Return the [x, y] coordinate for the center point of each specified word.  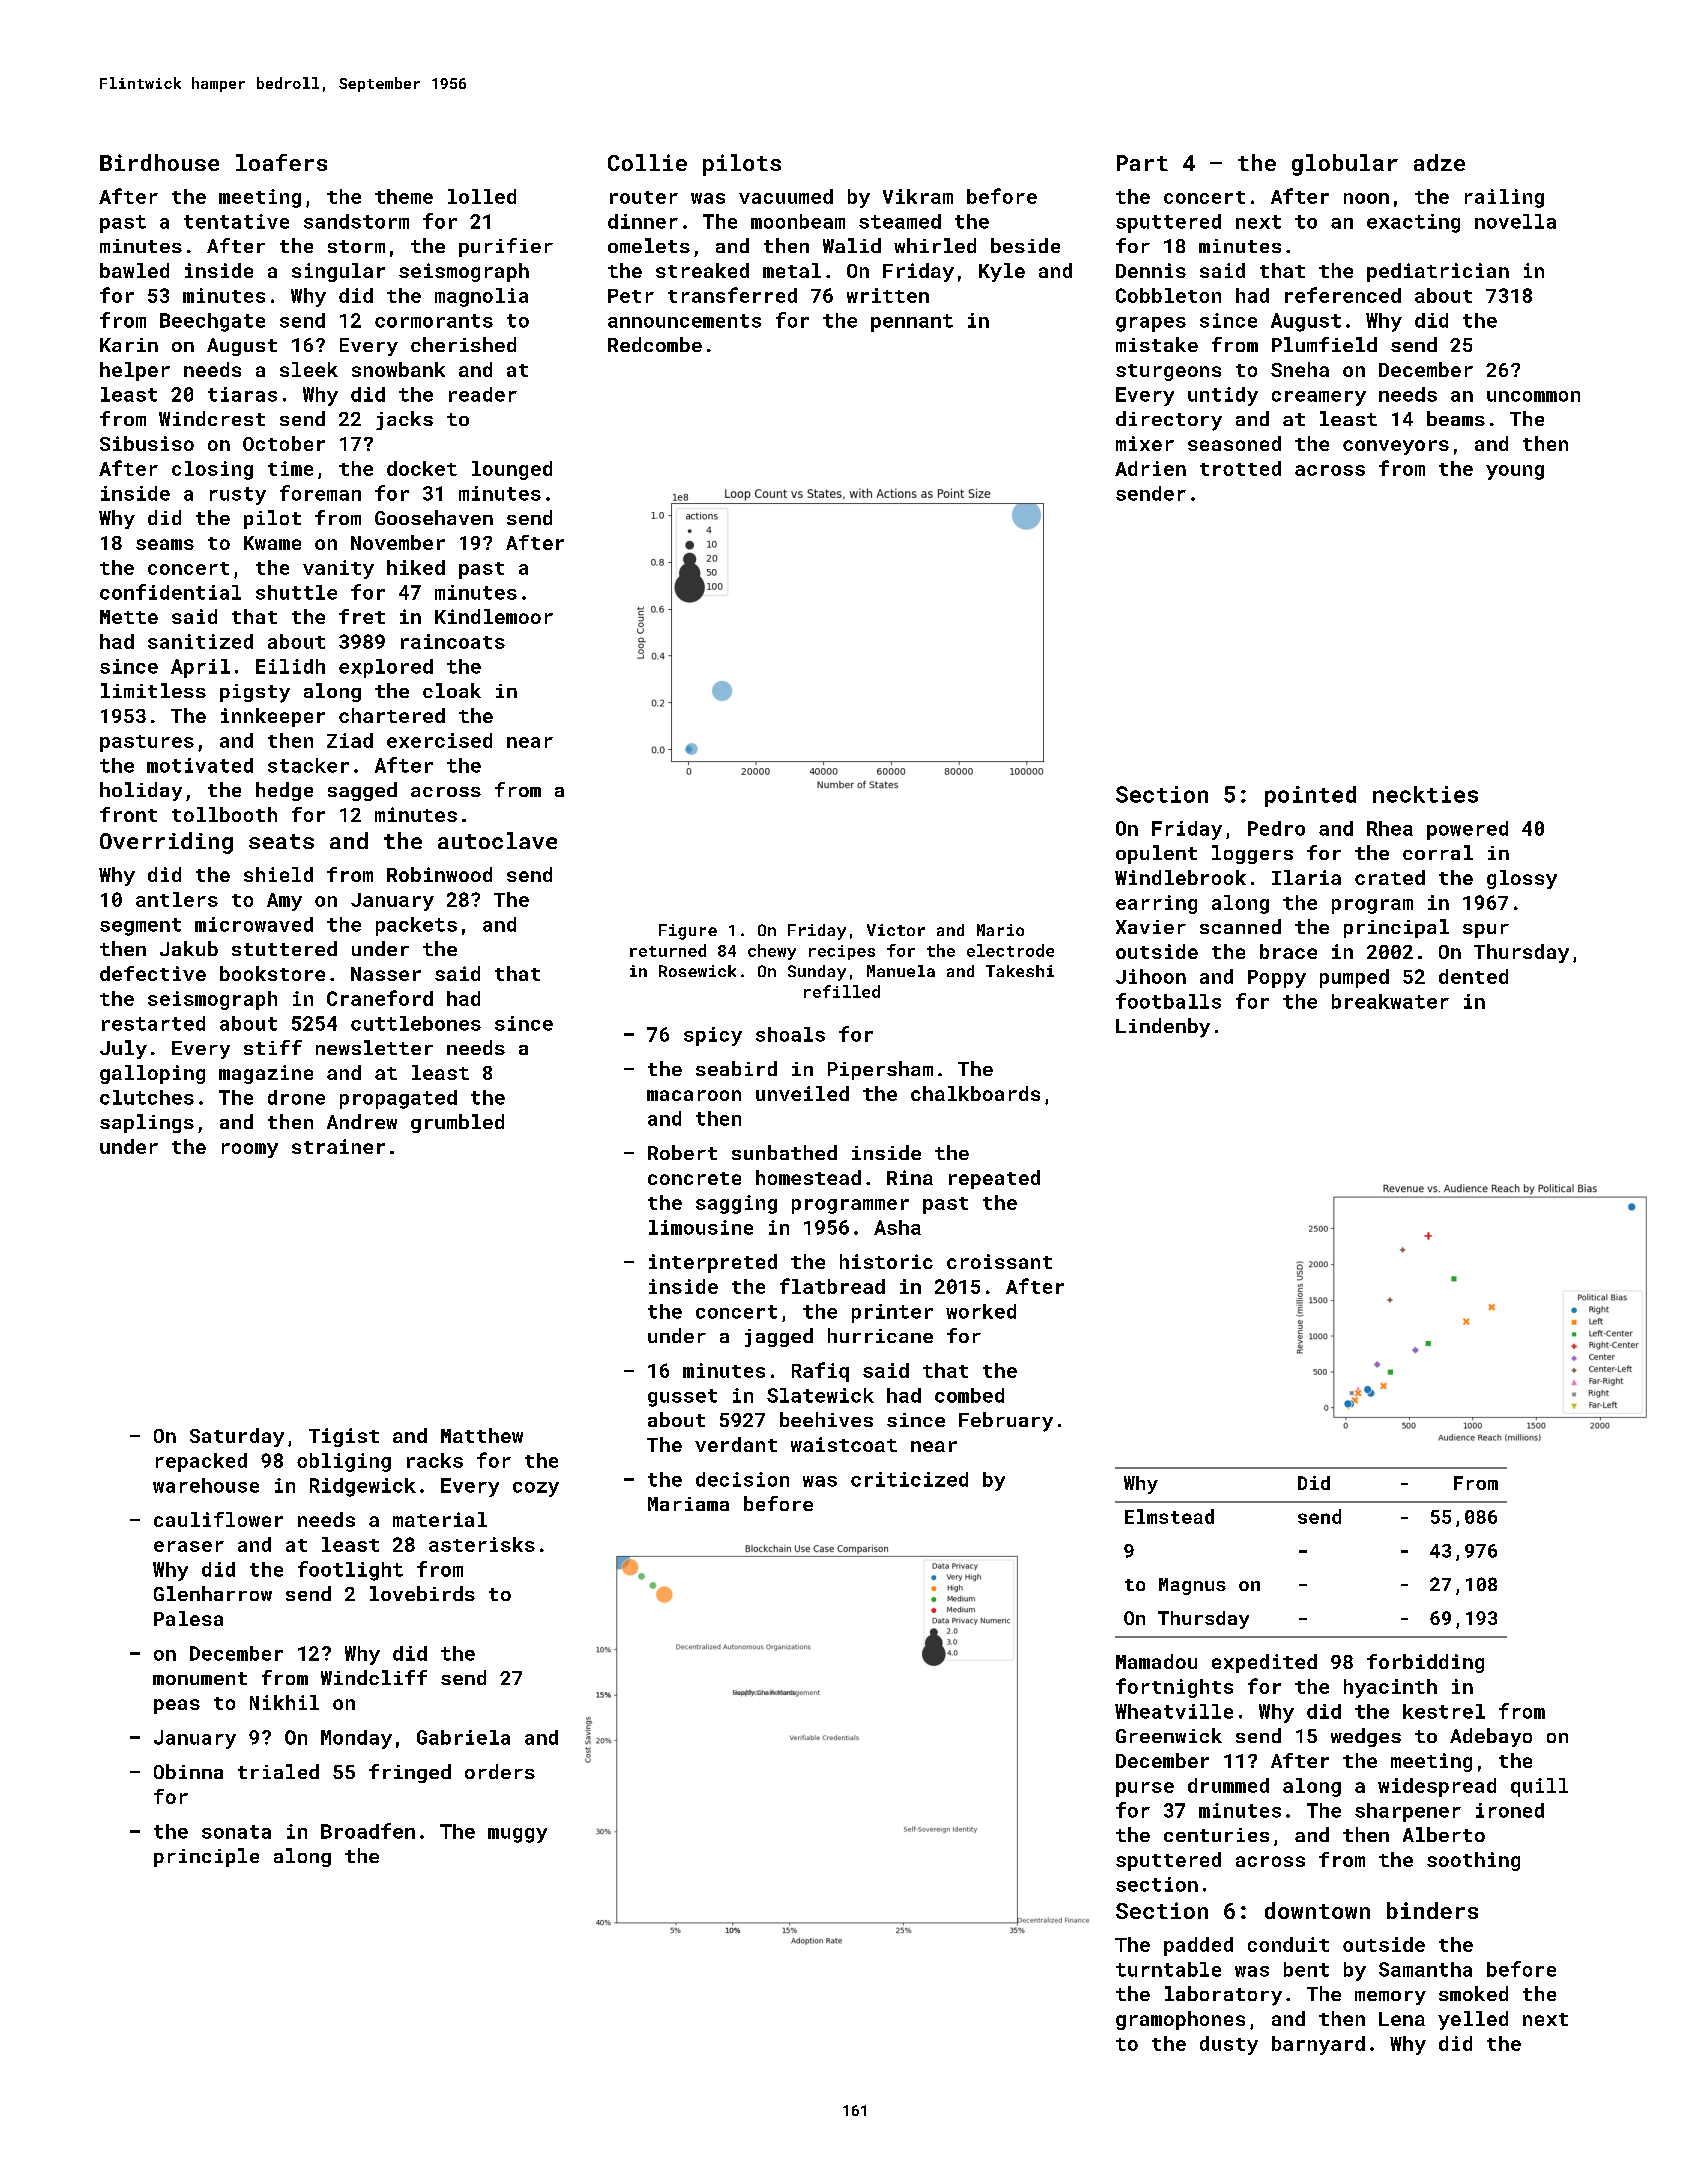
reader [483, 394]
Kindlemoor [494, 616]
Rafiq [820, 1372]
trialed [278, 1771]
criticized [909, 1479]
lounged [512, 470]
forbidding [1425, 1663]
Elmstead [1169, 1516]
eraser [189, 1546]
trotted [1240, 468]
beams [1456, 418]
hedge [284, 791]
